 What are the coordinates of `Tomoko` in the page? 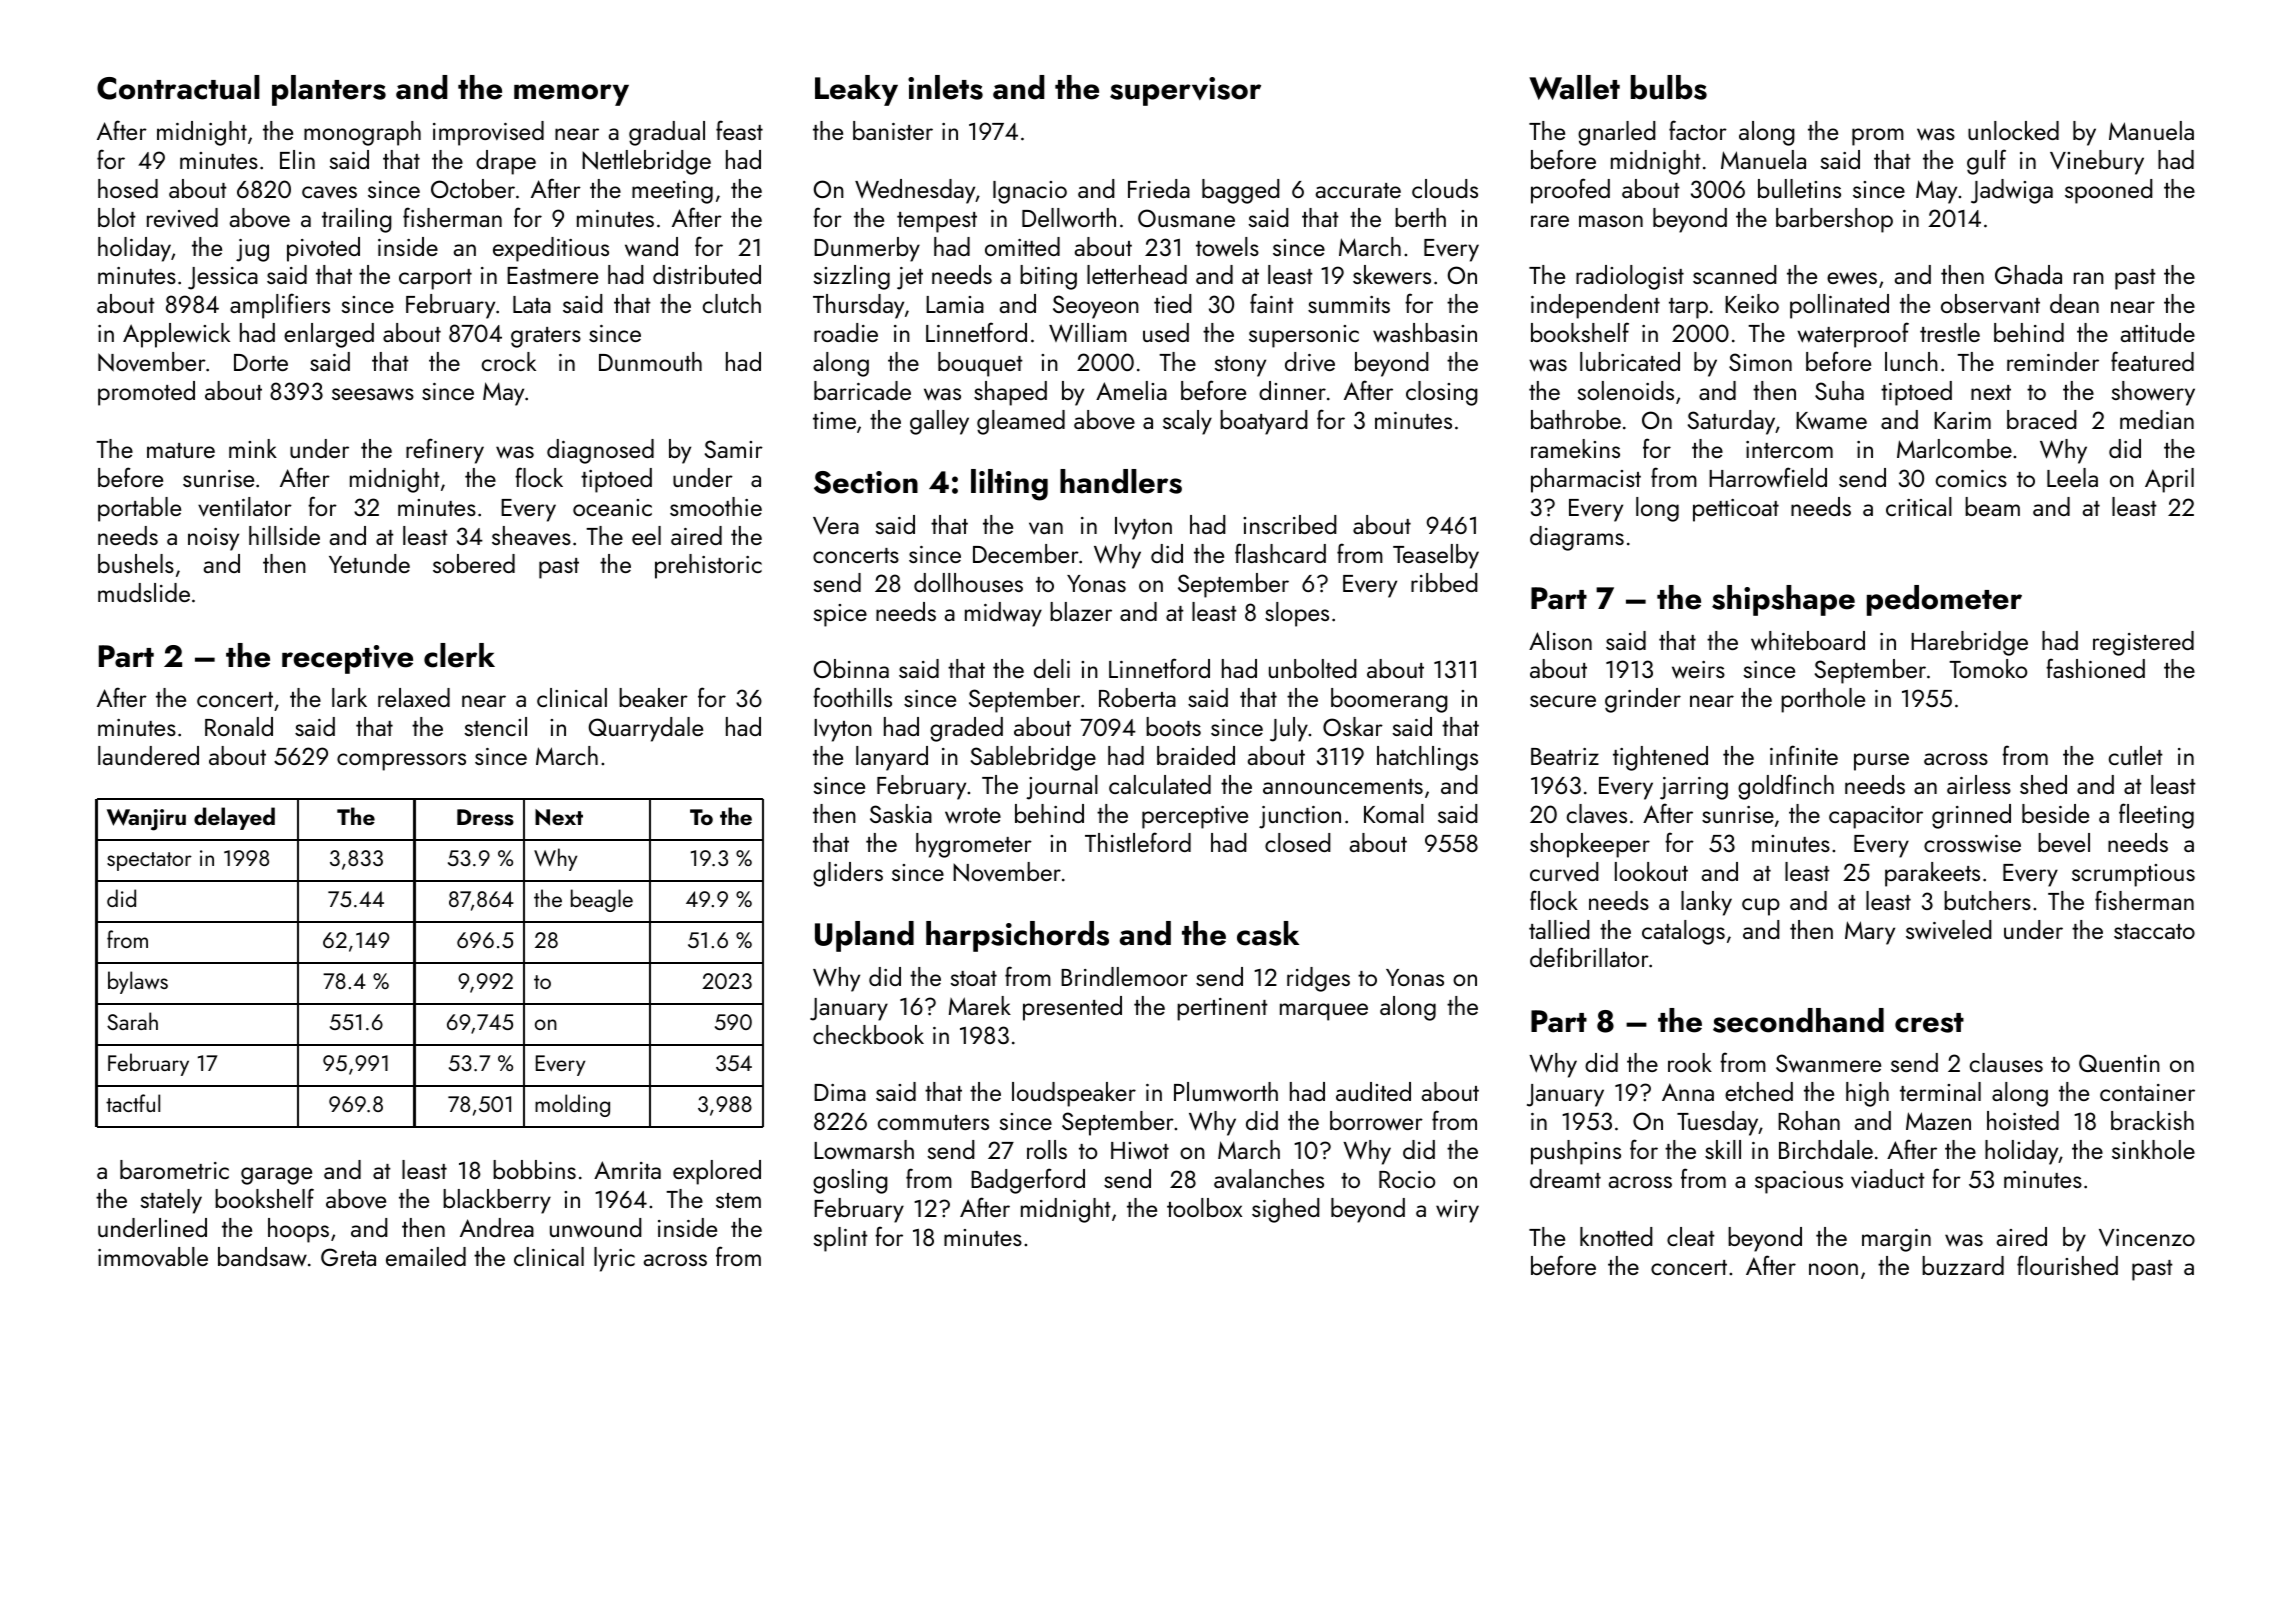 It's located at (1988, 668).
